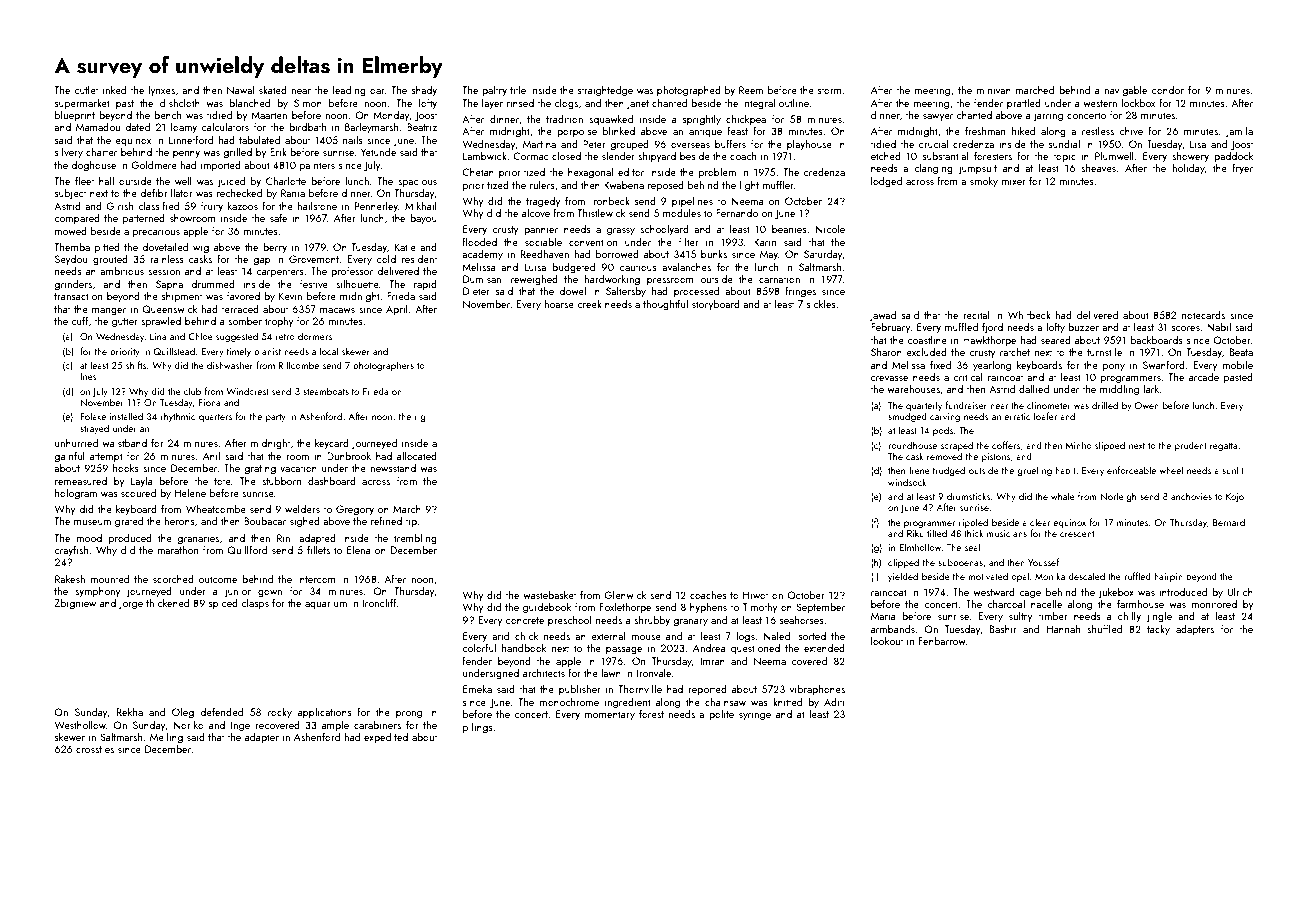  What do you see at coordinates (492, 104) in the document?
I see `layer` at bounding box center [492, 104].
